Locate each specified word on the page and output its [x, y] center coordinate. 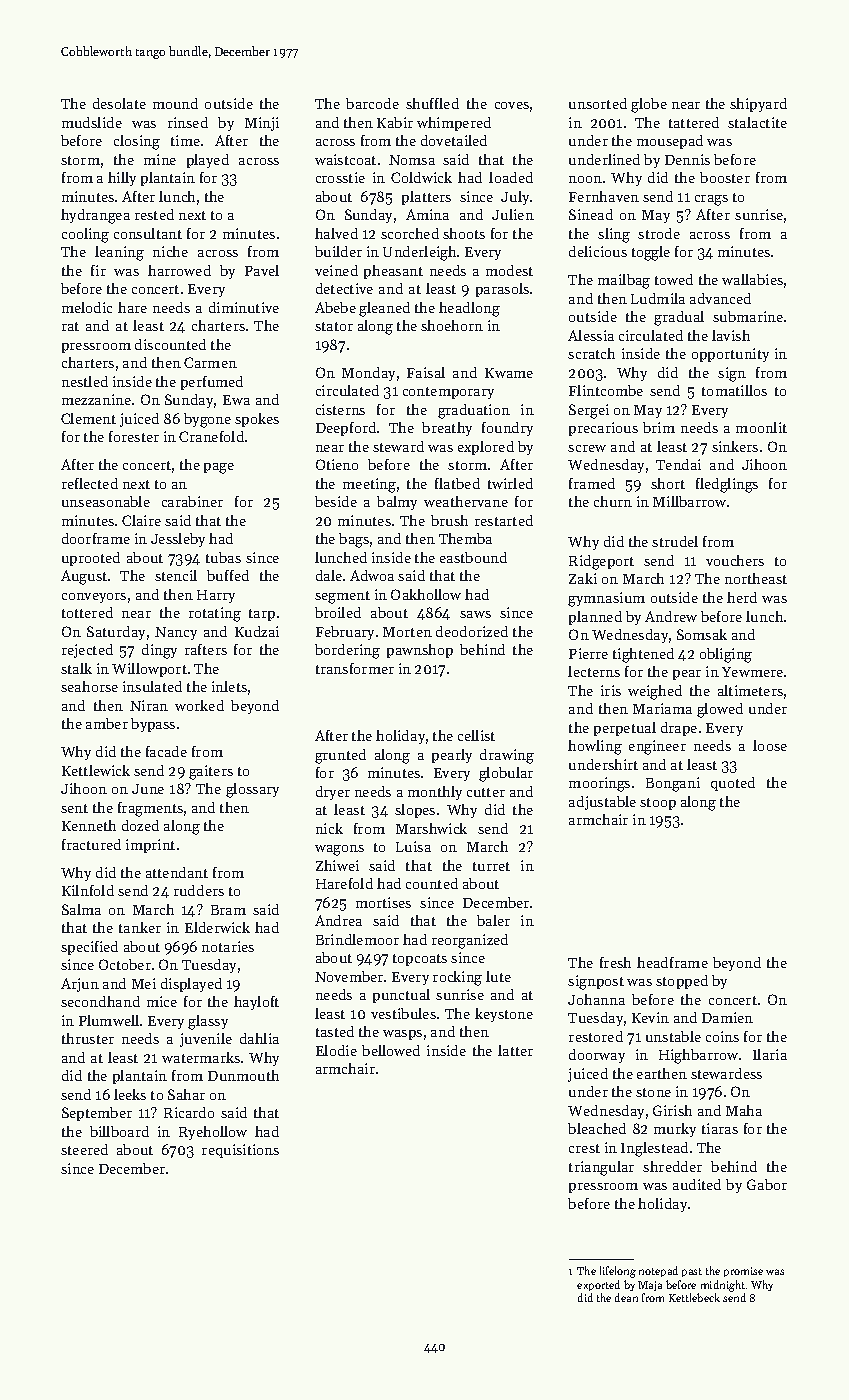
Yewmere [752, 672]
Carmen [210, 362]
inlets [229, 686]
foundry [507, 429]
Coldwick [421, 177]
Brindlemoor [357, 939]
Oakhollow [426, 594]
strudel [675, 541]
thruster [88, 1038]
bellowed [391, 1050]
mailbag [624, 281]
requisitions [240, 1151]
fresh [615, 962]
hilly [122, 179]
